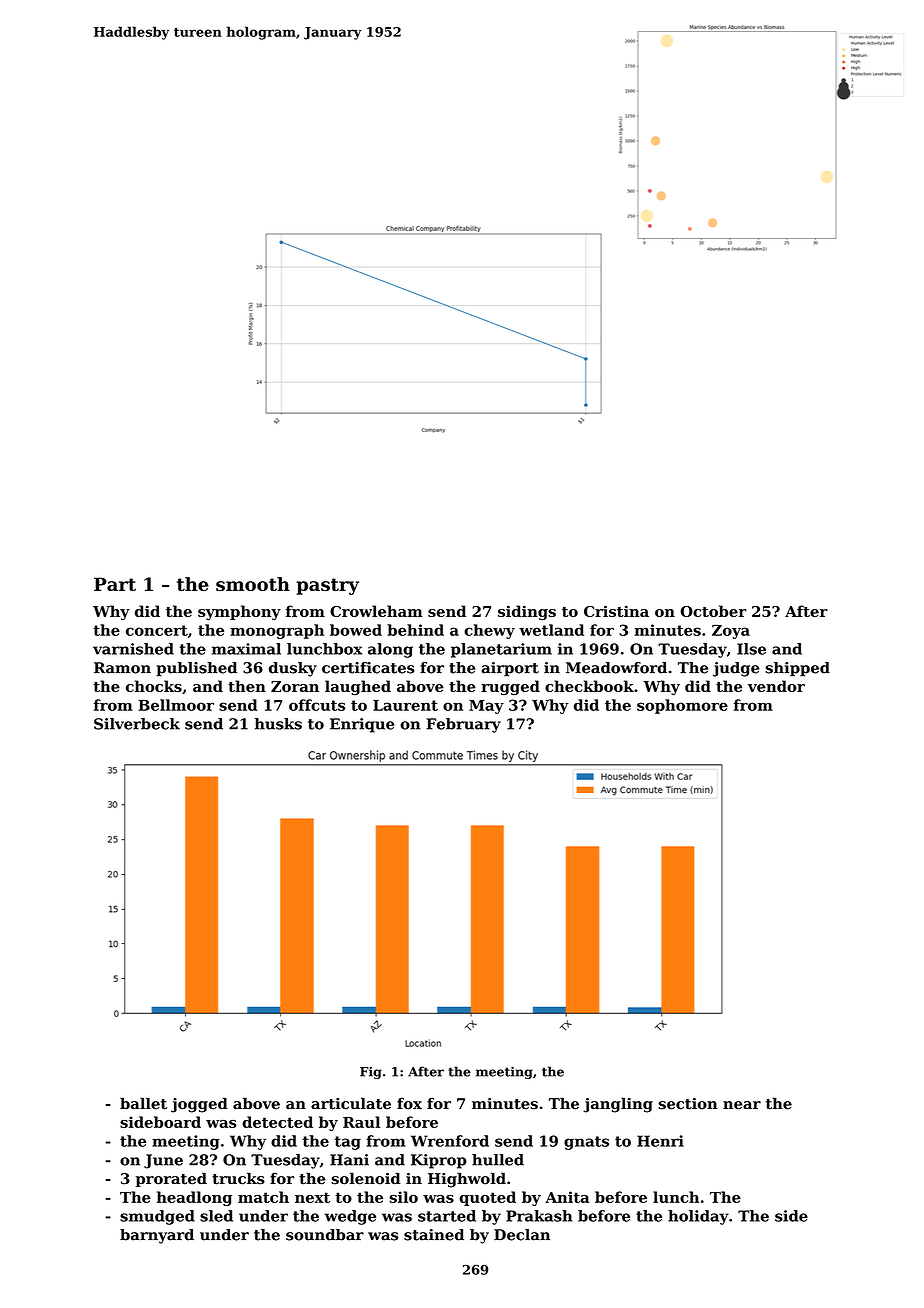 The image size is (924, 1308). I want to click on Hani, so click(349, 1160).
